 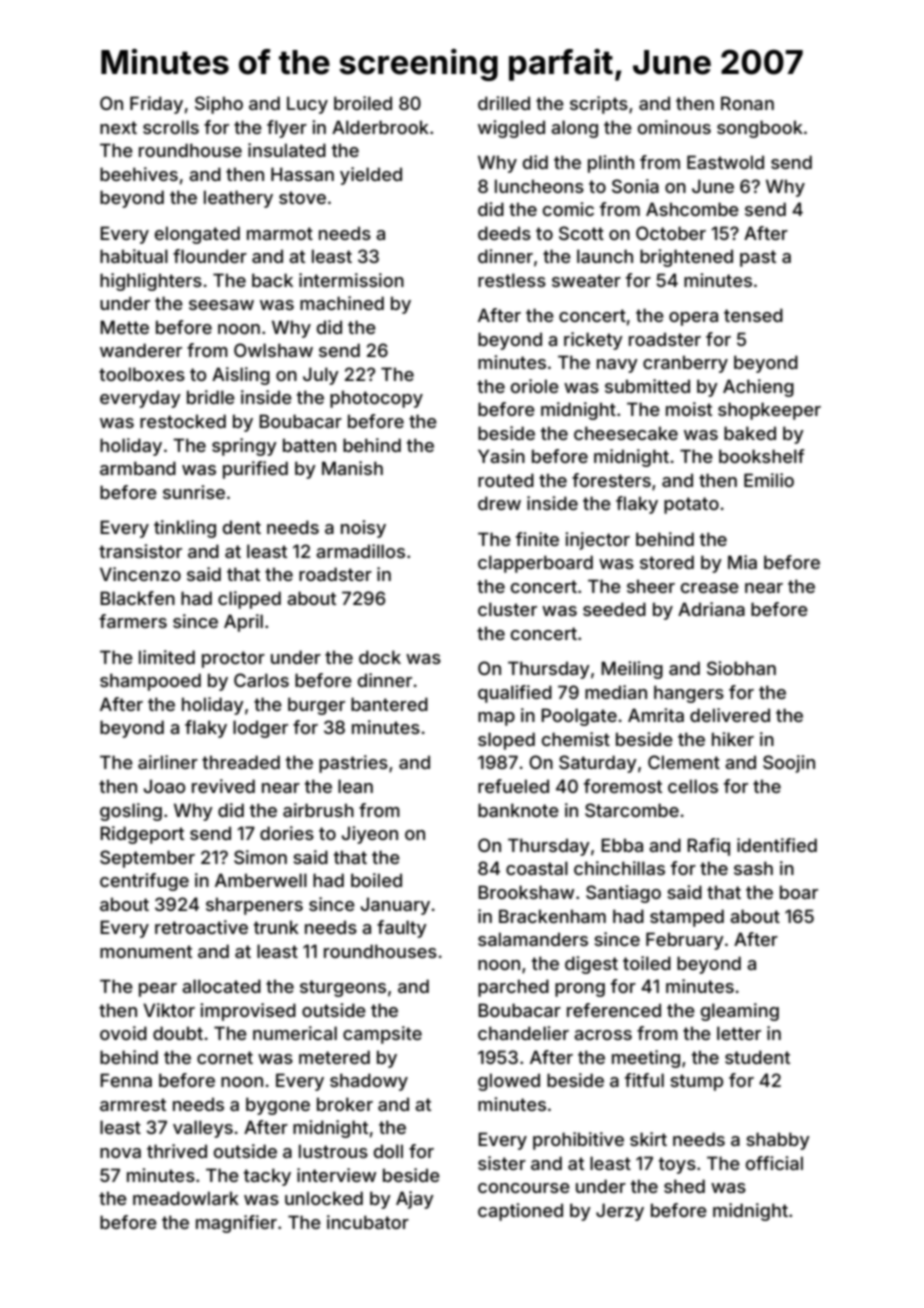 I want to click on bantered, so click(x=389, y=704).
